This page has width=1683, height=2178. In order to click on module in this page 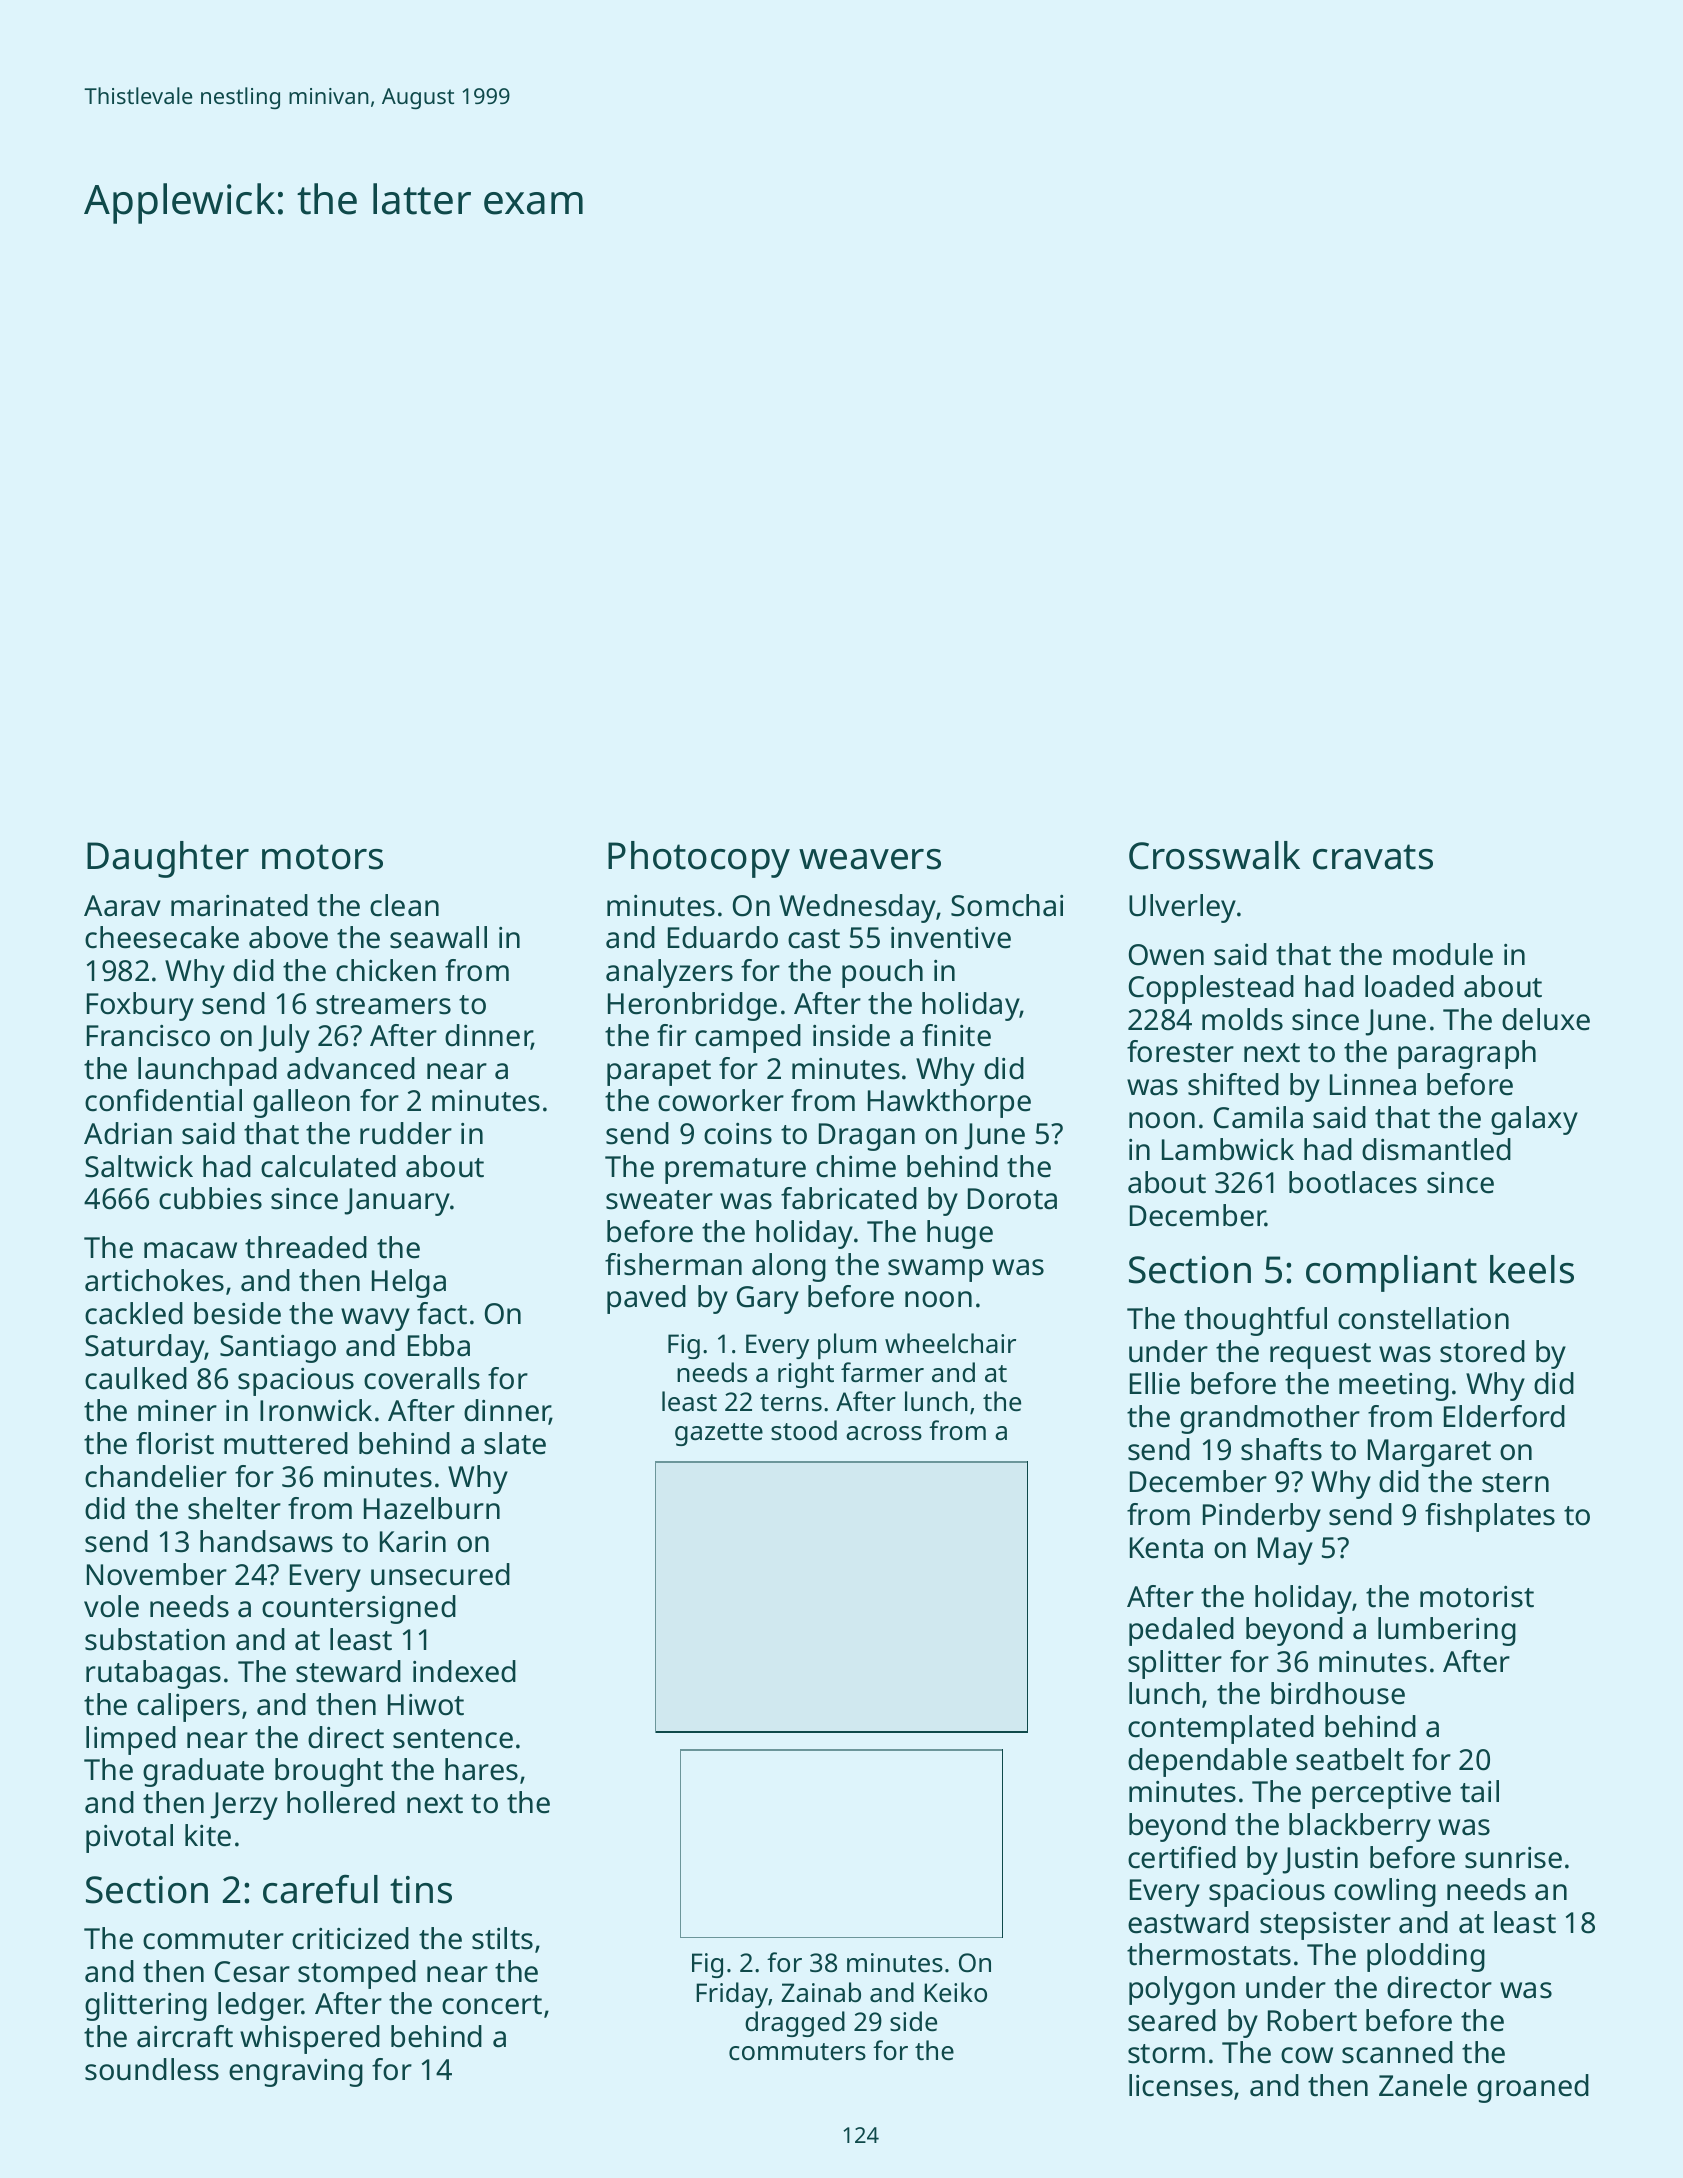, I will do `click(1443, 954)`.
